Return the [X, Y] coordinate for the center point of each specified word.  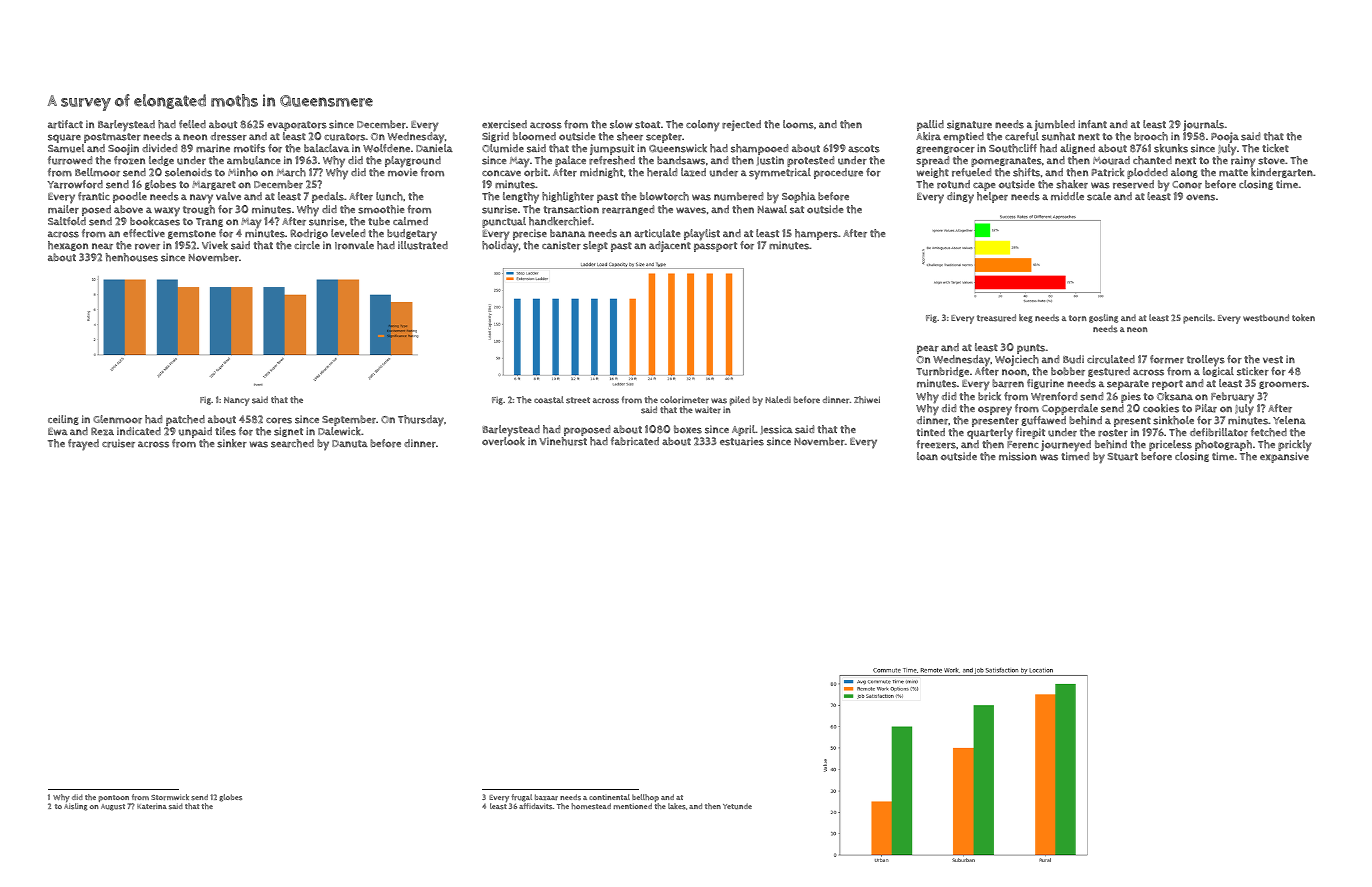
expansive [1284, 457]
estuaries [742, 441]
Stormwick [170, 797]
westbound [1266, 318]
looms [798, 124]
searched [292, 443]
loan [927, 456]
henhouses [132, 257]
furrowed [70, 160]
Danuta [350, 444]
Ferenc [1023, 445]
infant [1092, 124]
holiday [500, 247]
